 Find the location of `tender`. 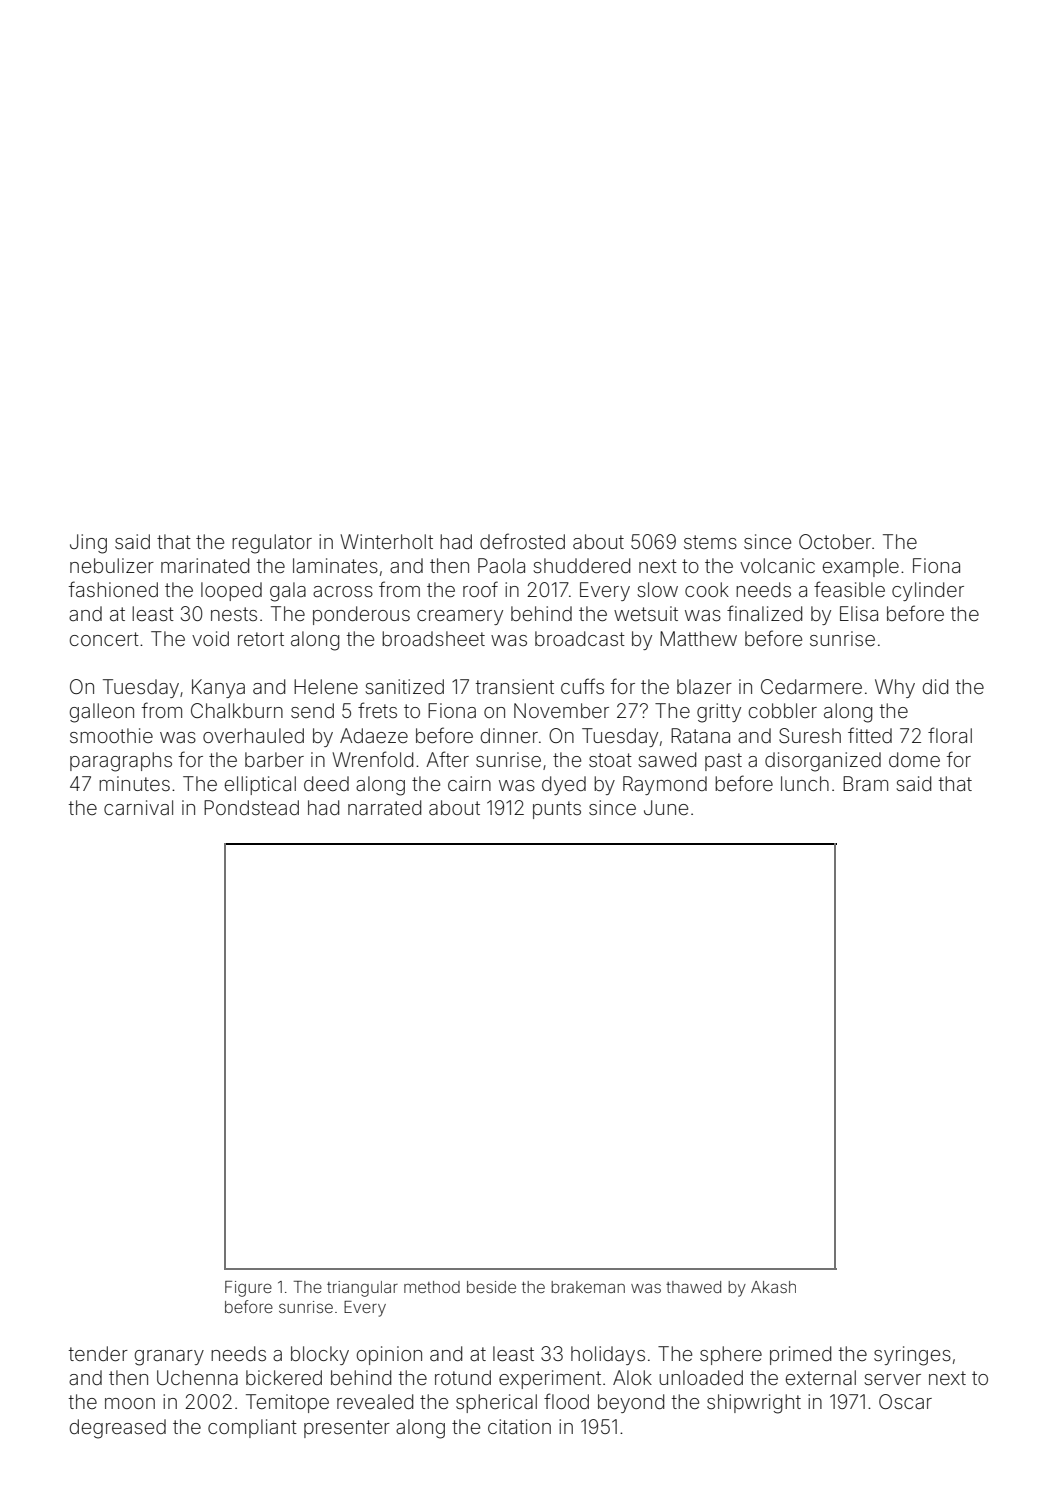

tender is located at coordinates (98, 1353).
